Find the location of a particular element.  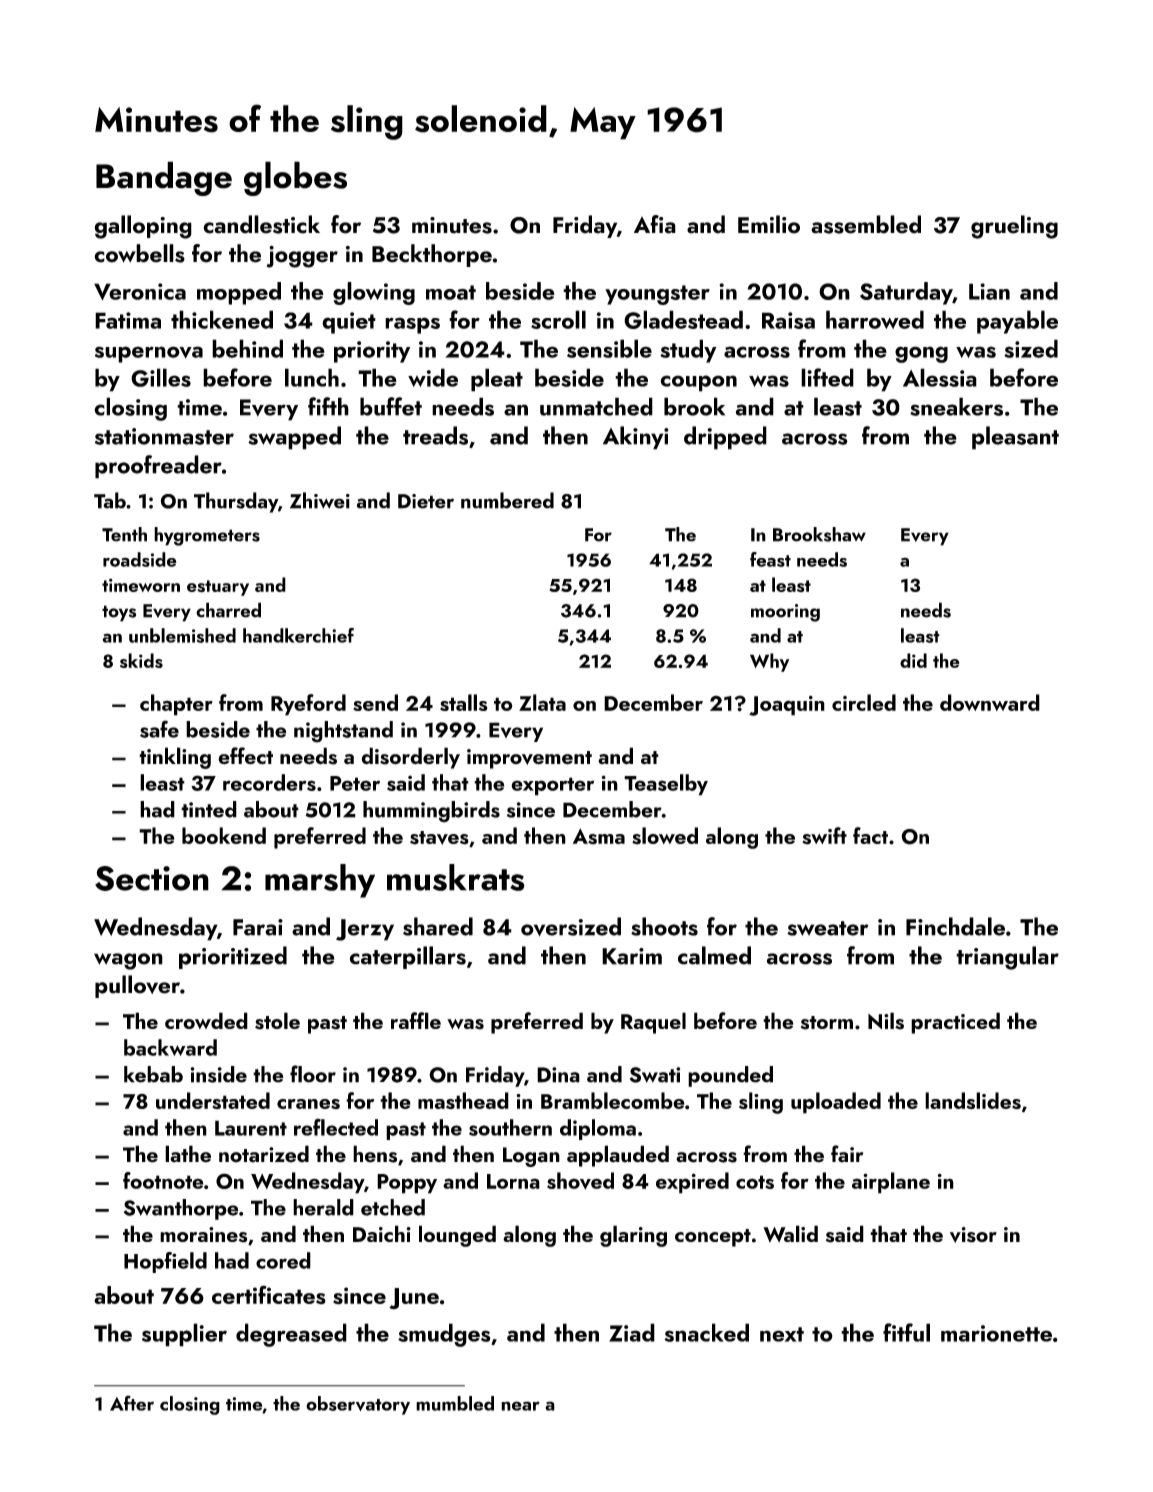

numbered is located at coordinates (507, 500).
